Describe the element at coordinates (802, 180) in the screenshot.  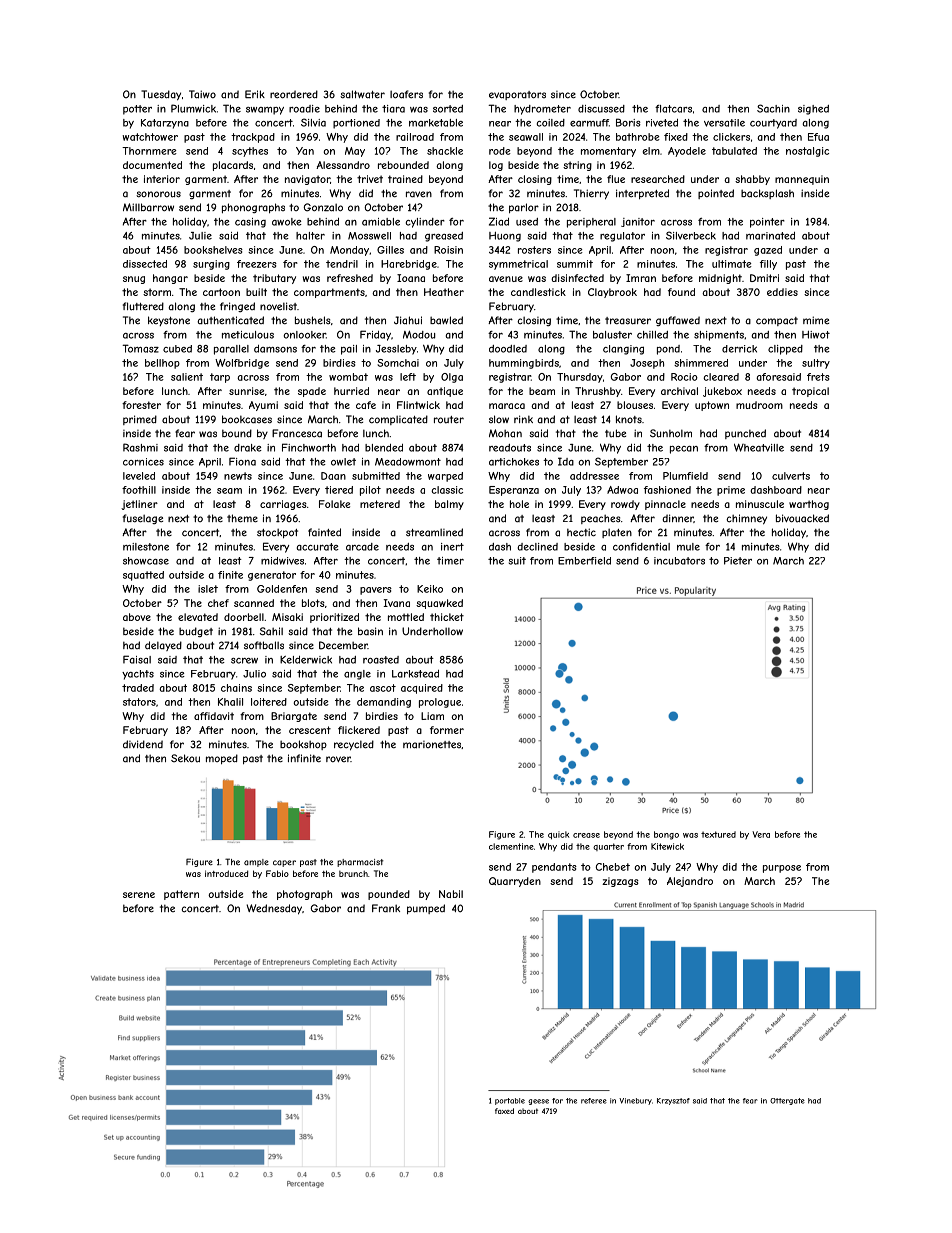
I see `mannequin` at that location.
